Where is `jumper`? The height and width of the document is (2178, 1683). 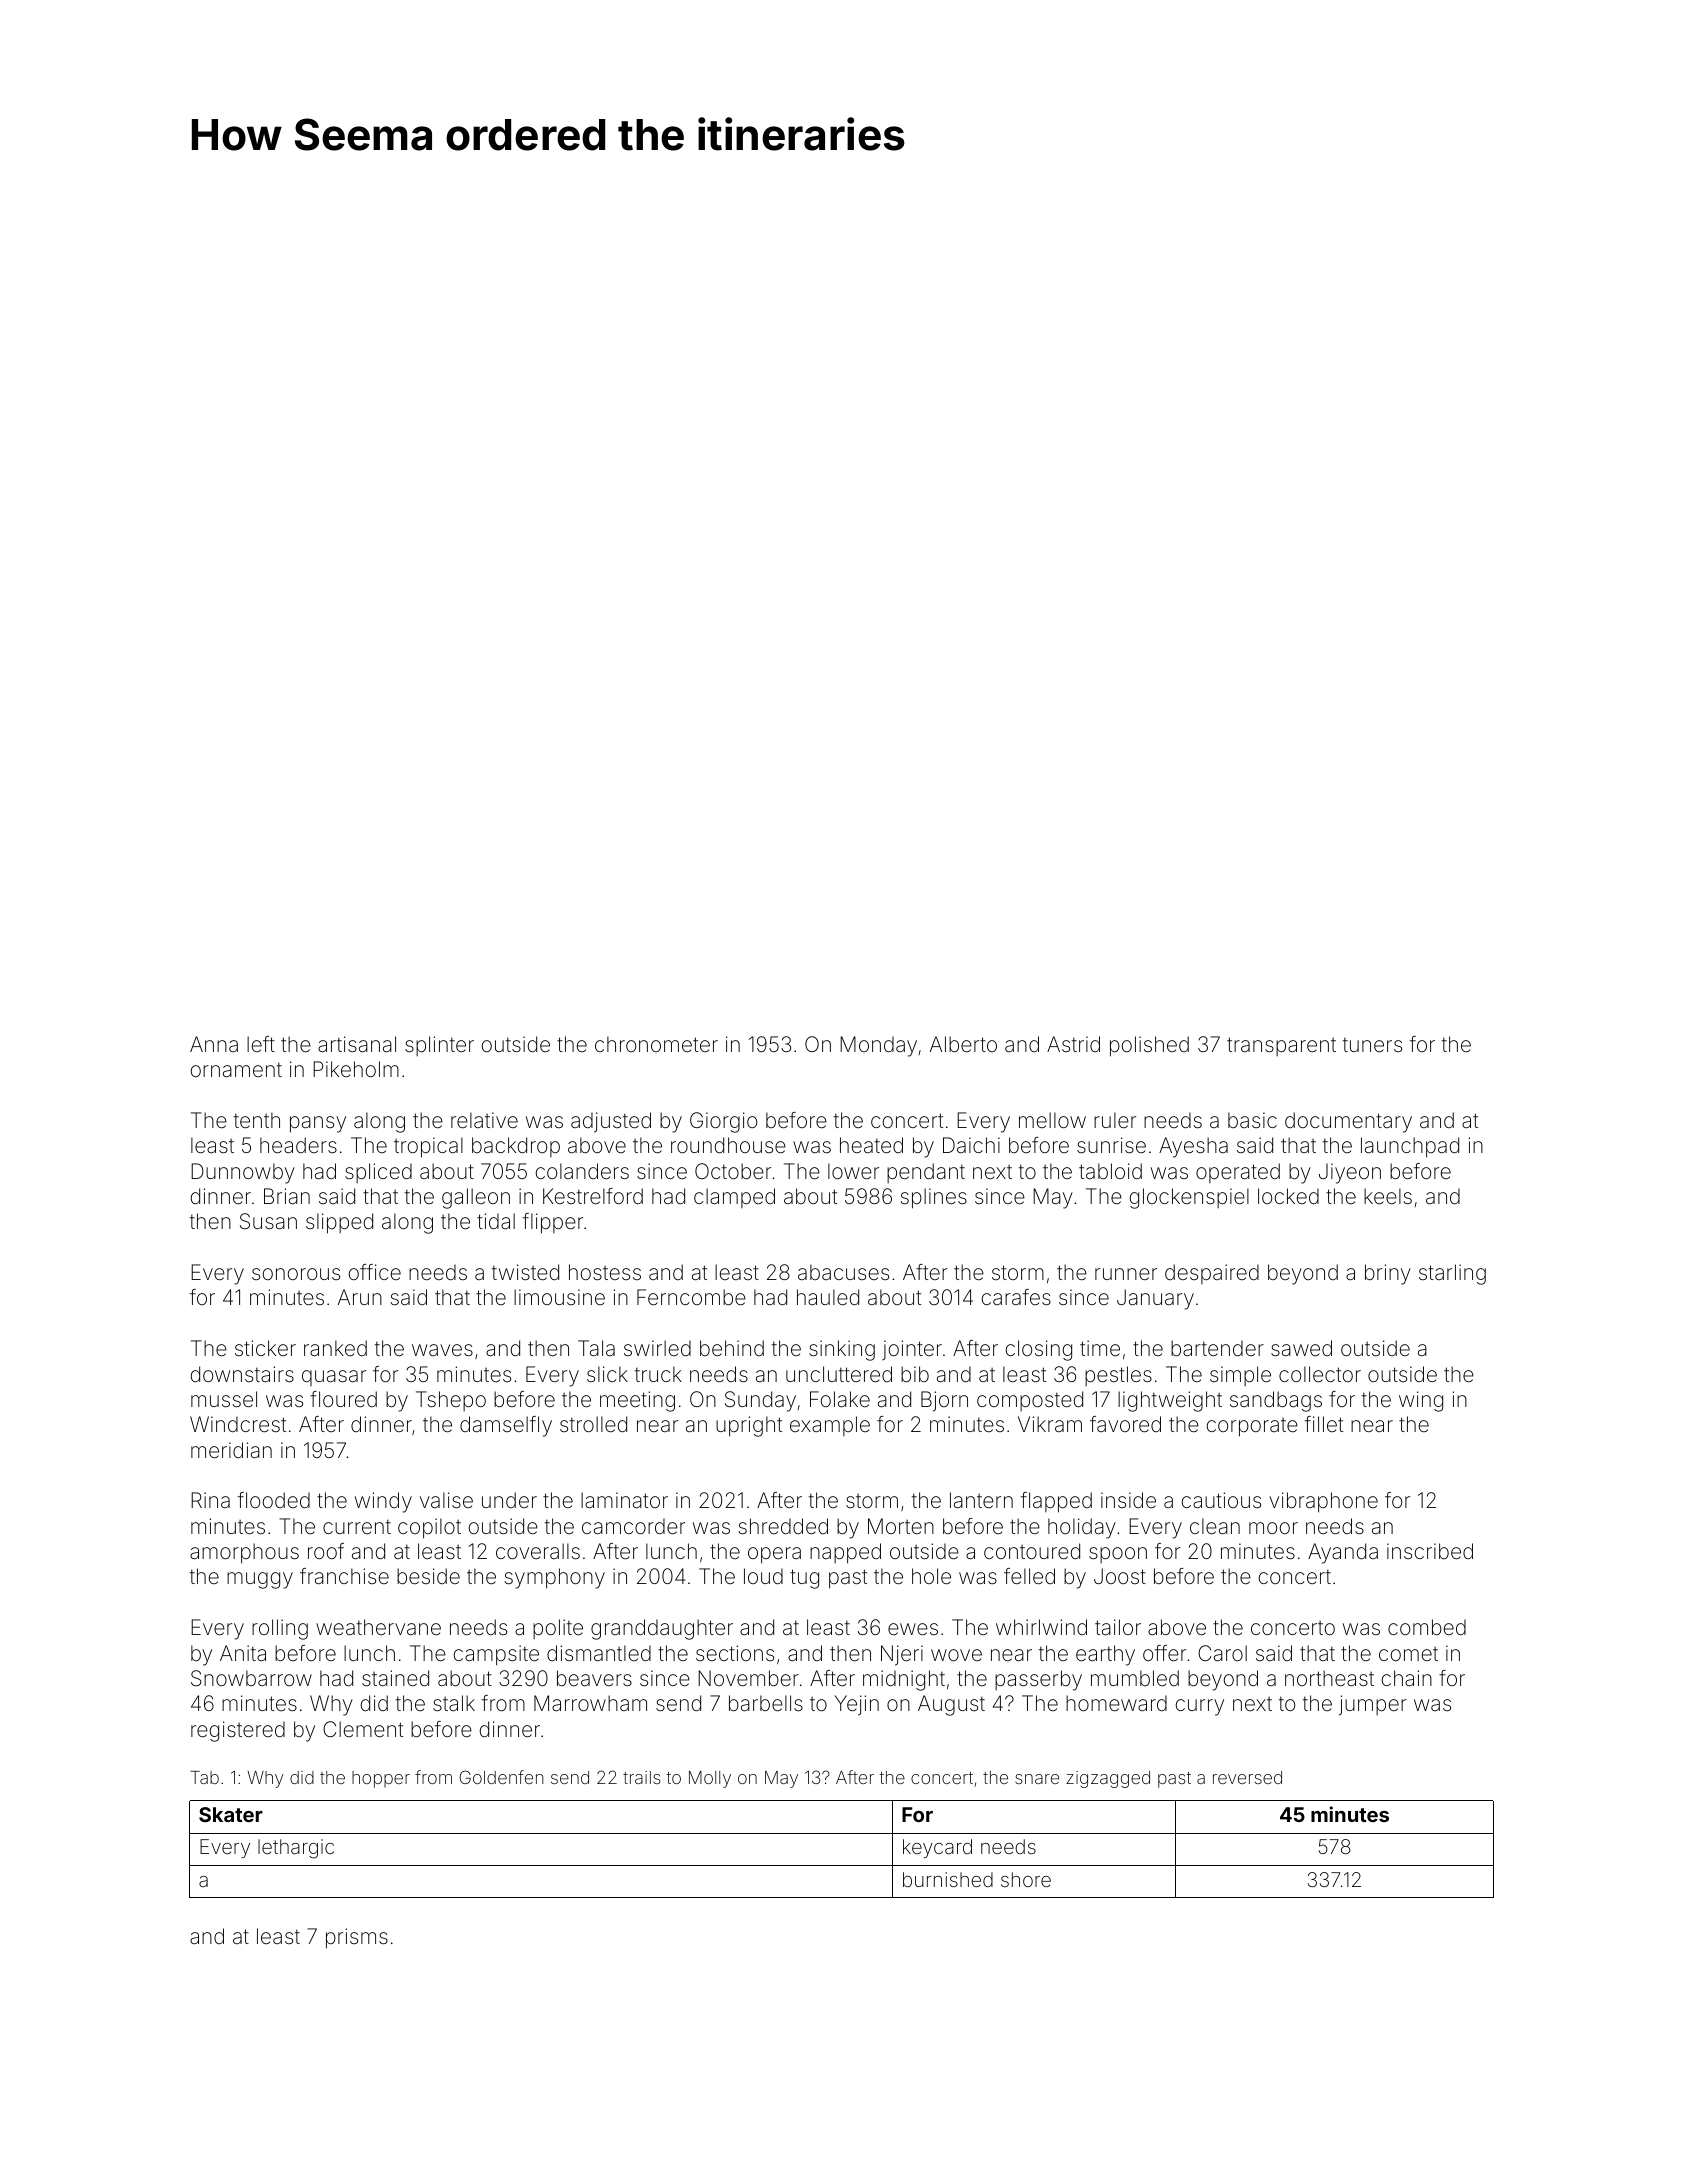 jumper is located at coordinates (1373, 1705).
